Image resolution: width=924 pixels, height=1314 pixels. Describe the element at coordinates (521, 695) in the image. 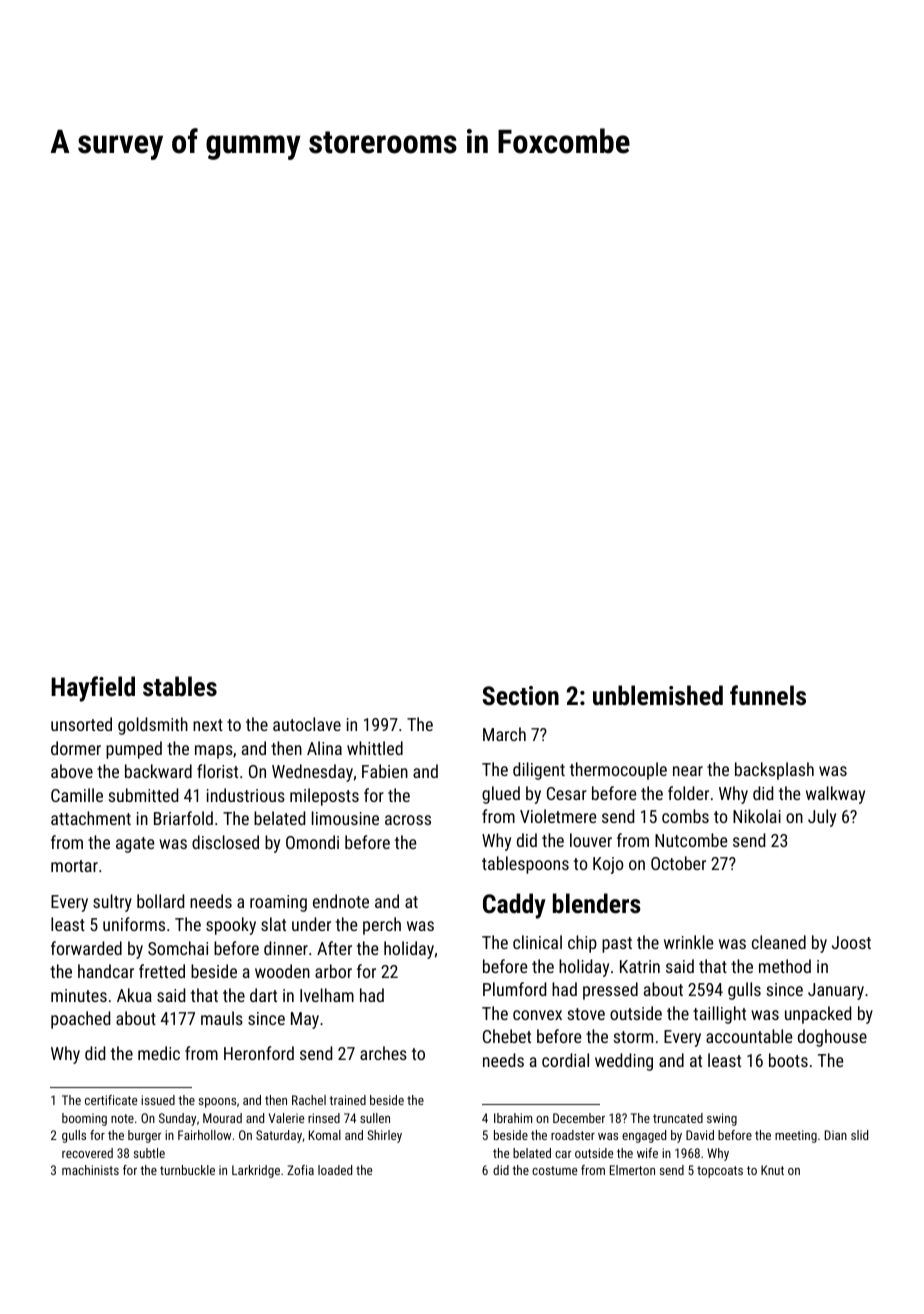

I see `Section` at that location.
